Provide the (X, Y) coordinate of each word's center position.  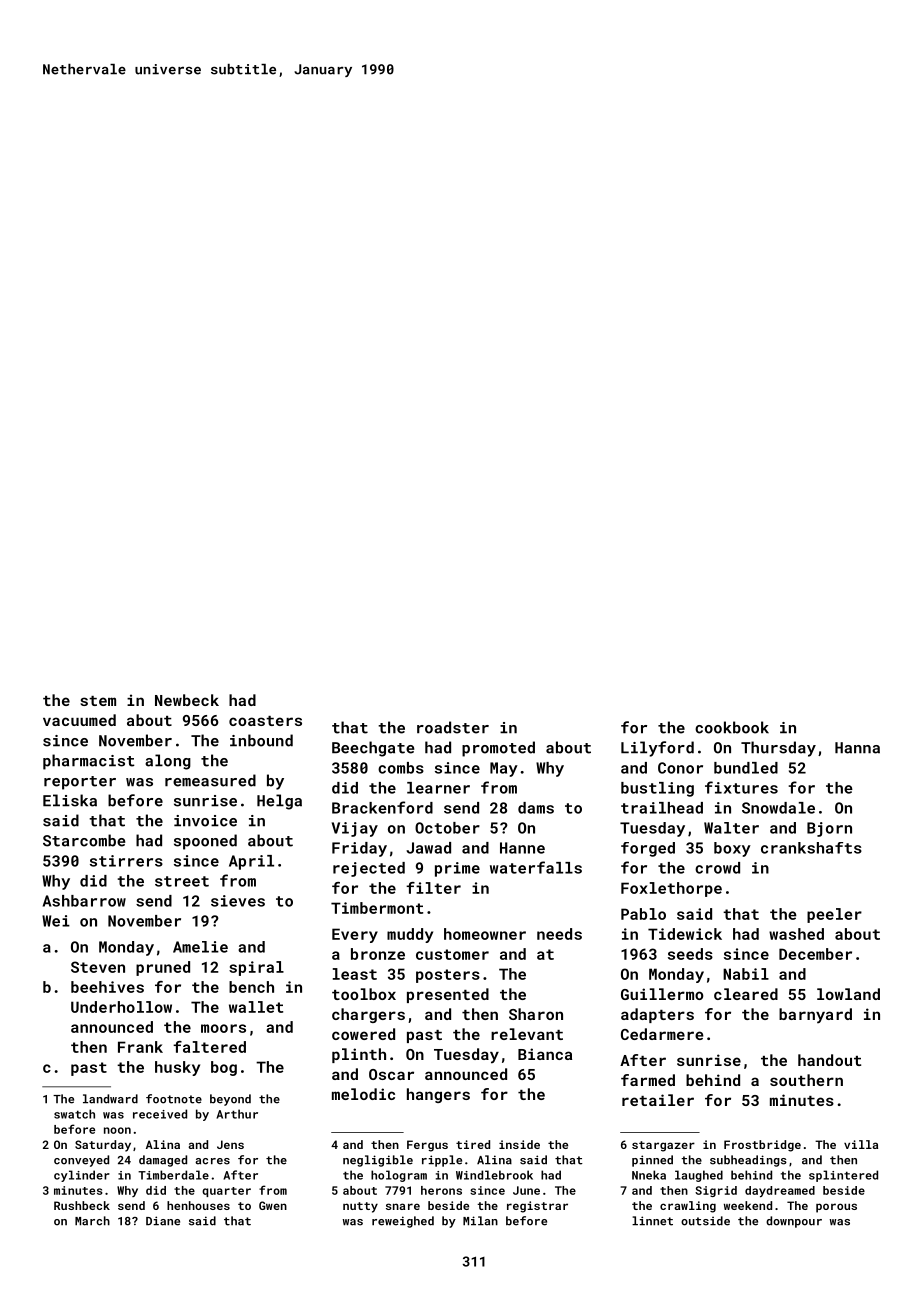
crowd (717, 868)
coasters (265, 721)
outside (705, 1221)
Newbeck (187, 700)
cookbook (732, 727)
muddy (410, 935)
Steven (98, 967)
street (182, 881)
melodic (363, 1094)
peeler (834, 915)
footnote (174, 1099)
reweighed (403, 1222)
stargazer (663, 1146)
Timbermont (377, 908)
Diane (163, 1221)
